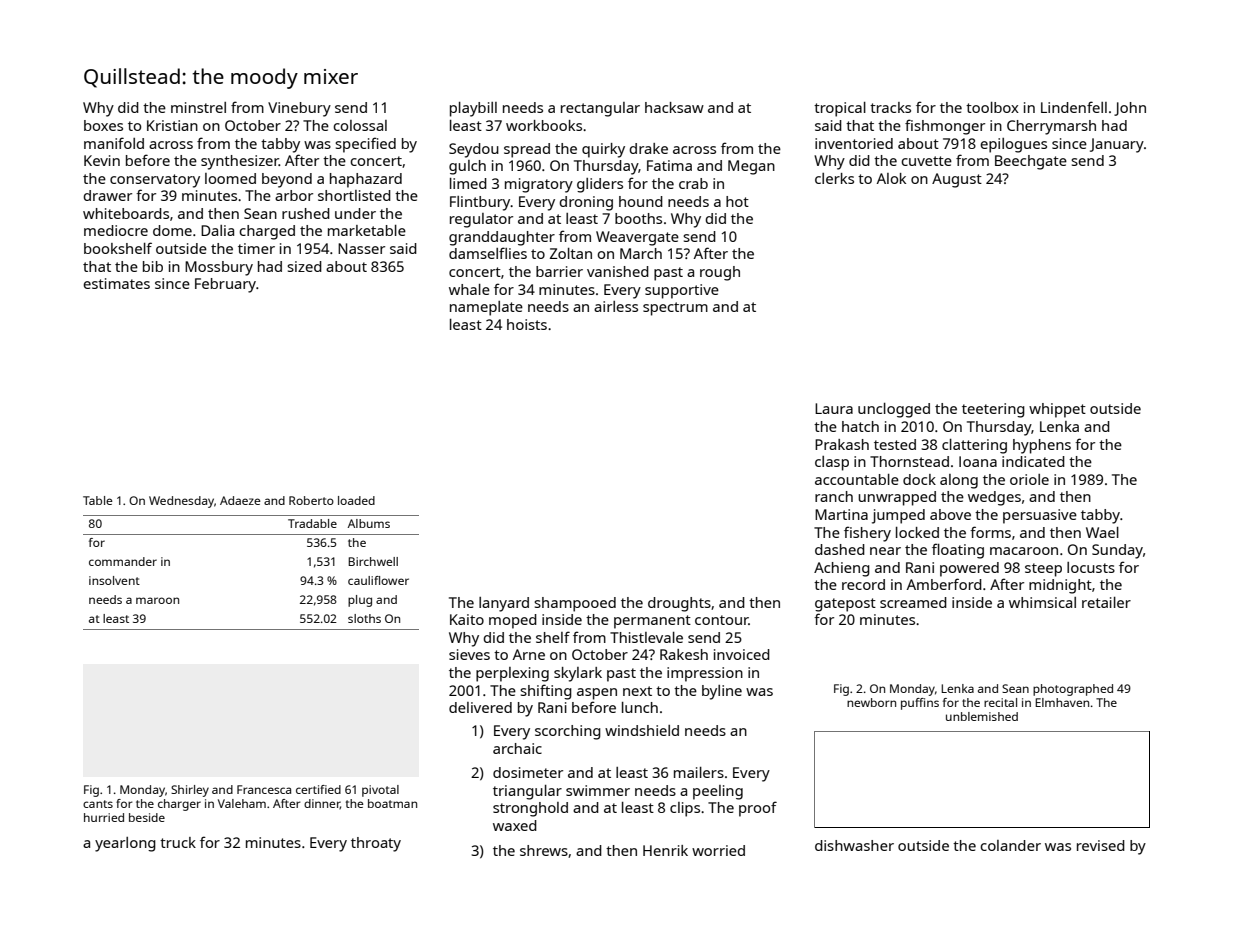 Image resolution: width=1233 pixels, height=952 pixels. Describe the element at coordinates (718, 792) in the document. I see `peeling` at that location.
